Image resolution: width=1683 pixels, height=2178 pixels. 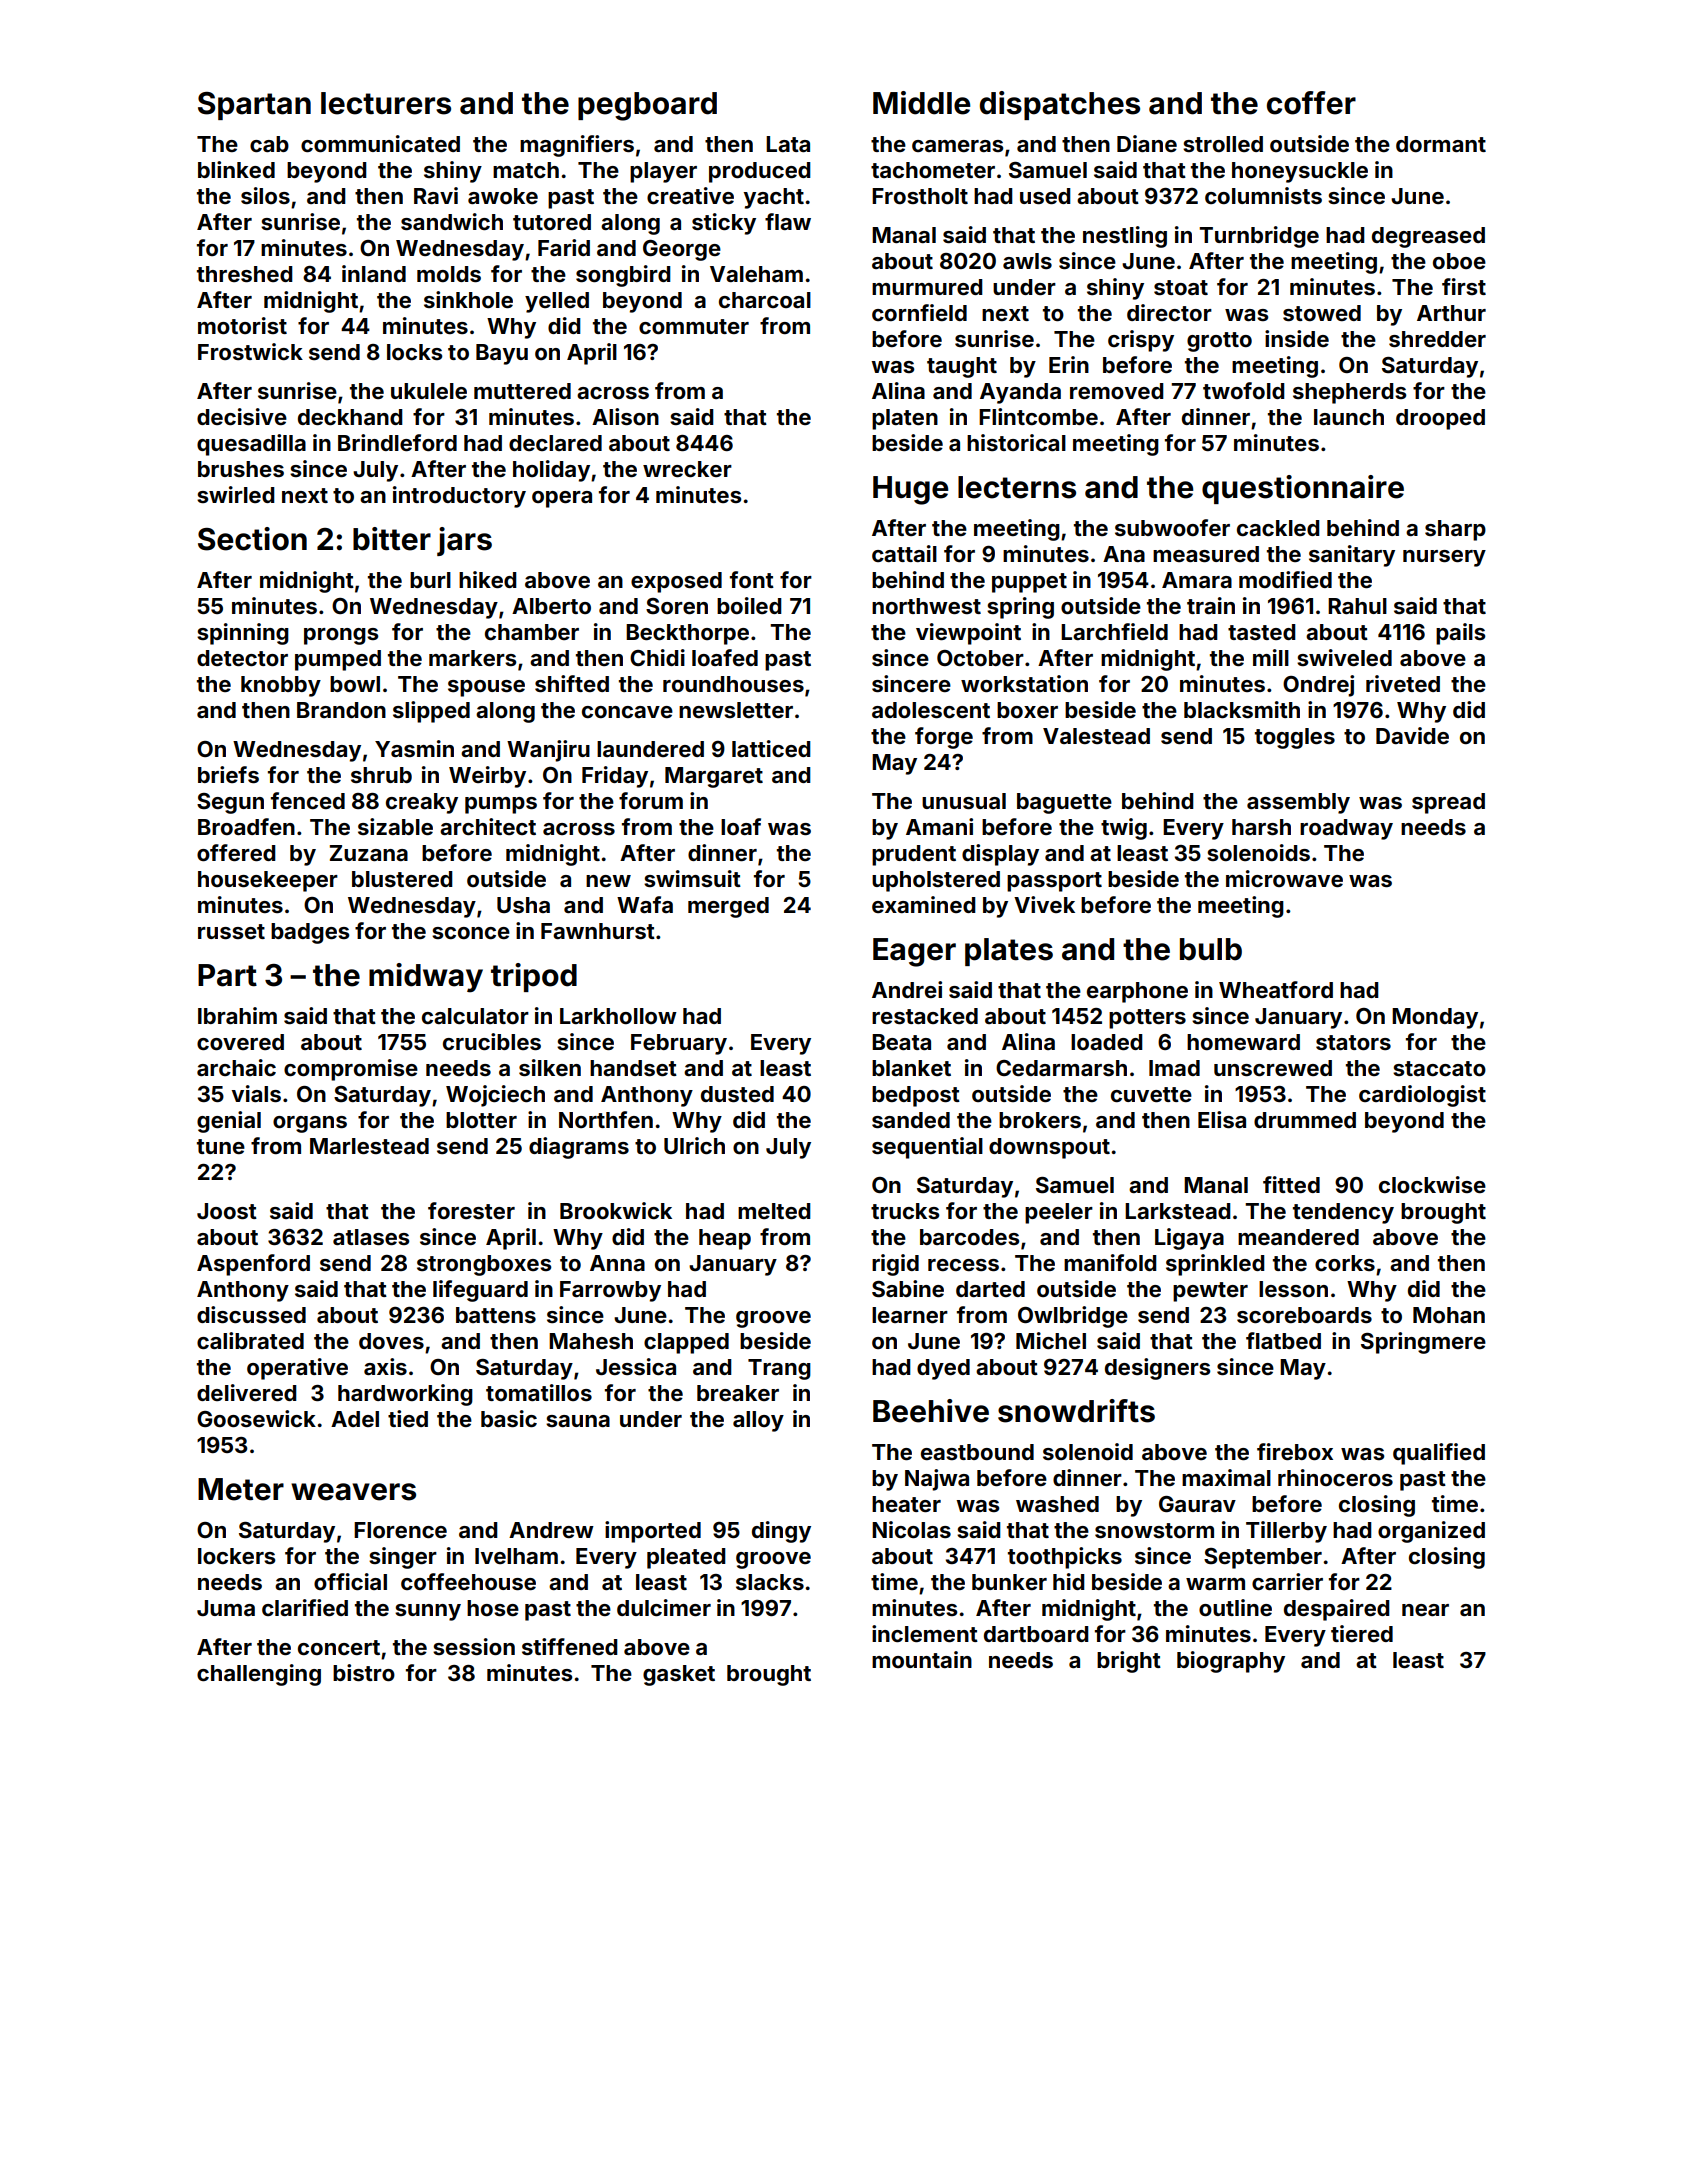 What do you see at coordinates (679, 1675) in the document?
I see `gasket` at bounding box center [679, 1675].
